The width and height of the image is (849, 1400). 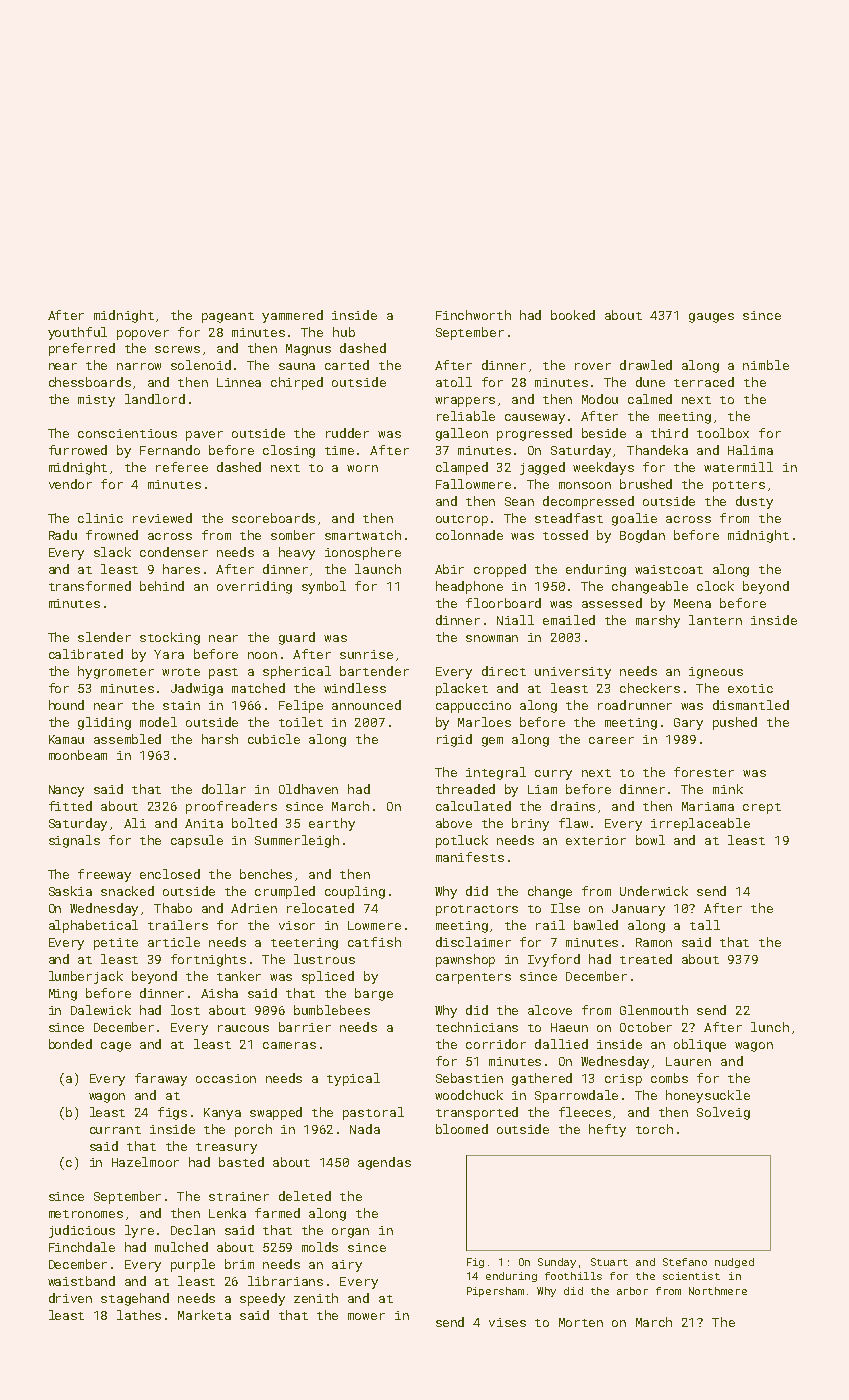 What do you see at coordinates (650, 840) in the image?
I see `bowl` at bounding box center [650, 840].
